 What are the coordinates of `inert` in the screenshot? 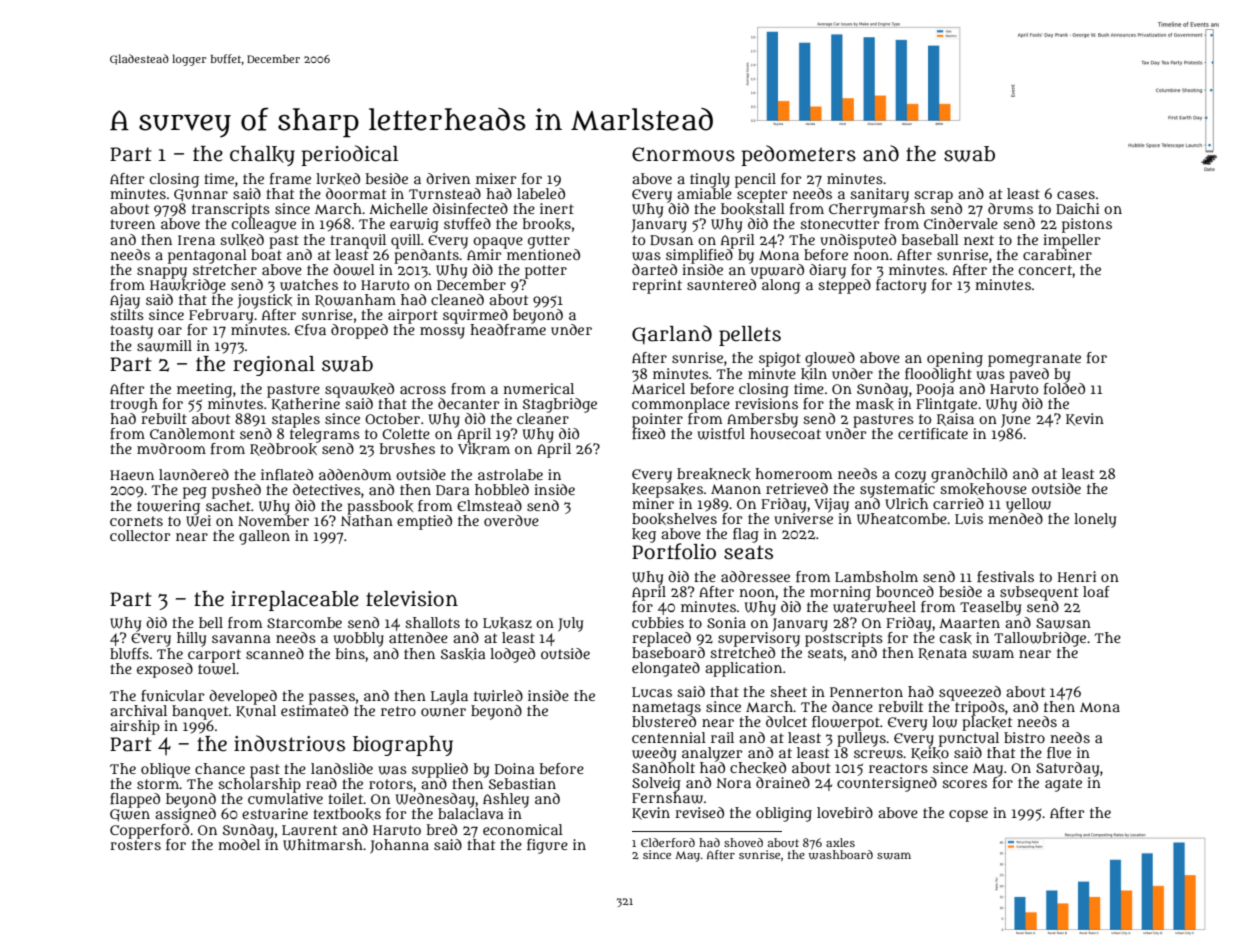 It's located at (557, 208).
